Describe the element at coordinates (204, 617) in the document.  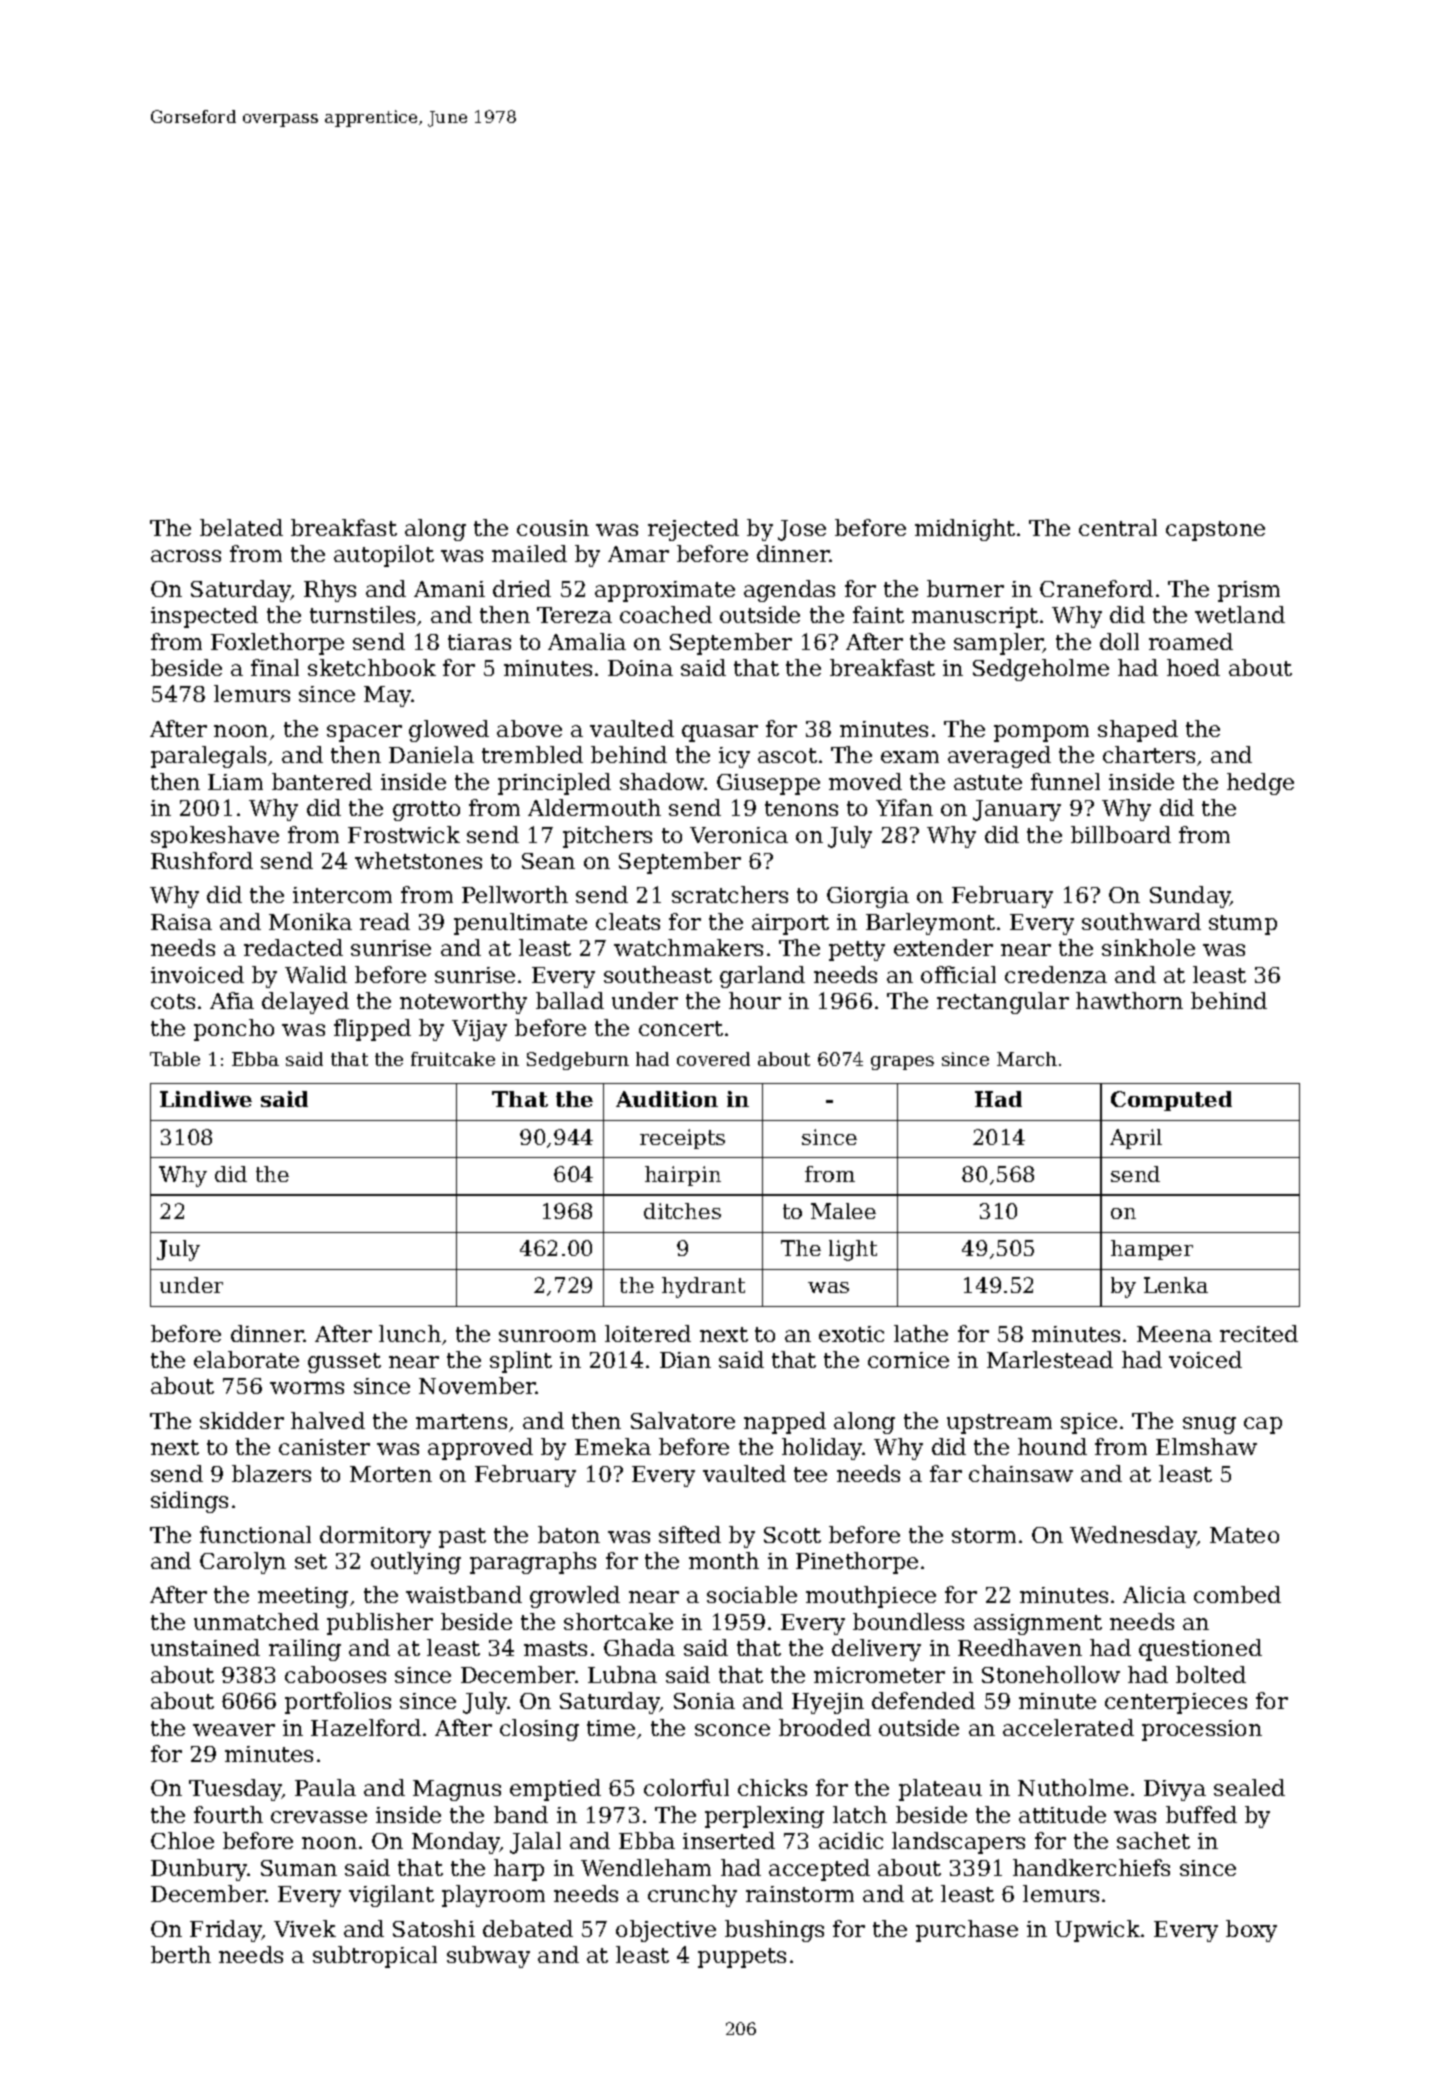
I see `inspected` at that location.
